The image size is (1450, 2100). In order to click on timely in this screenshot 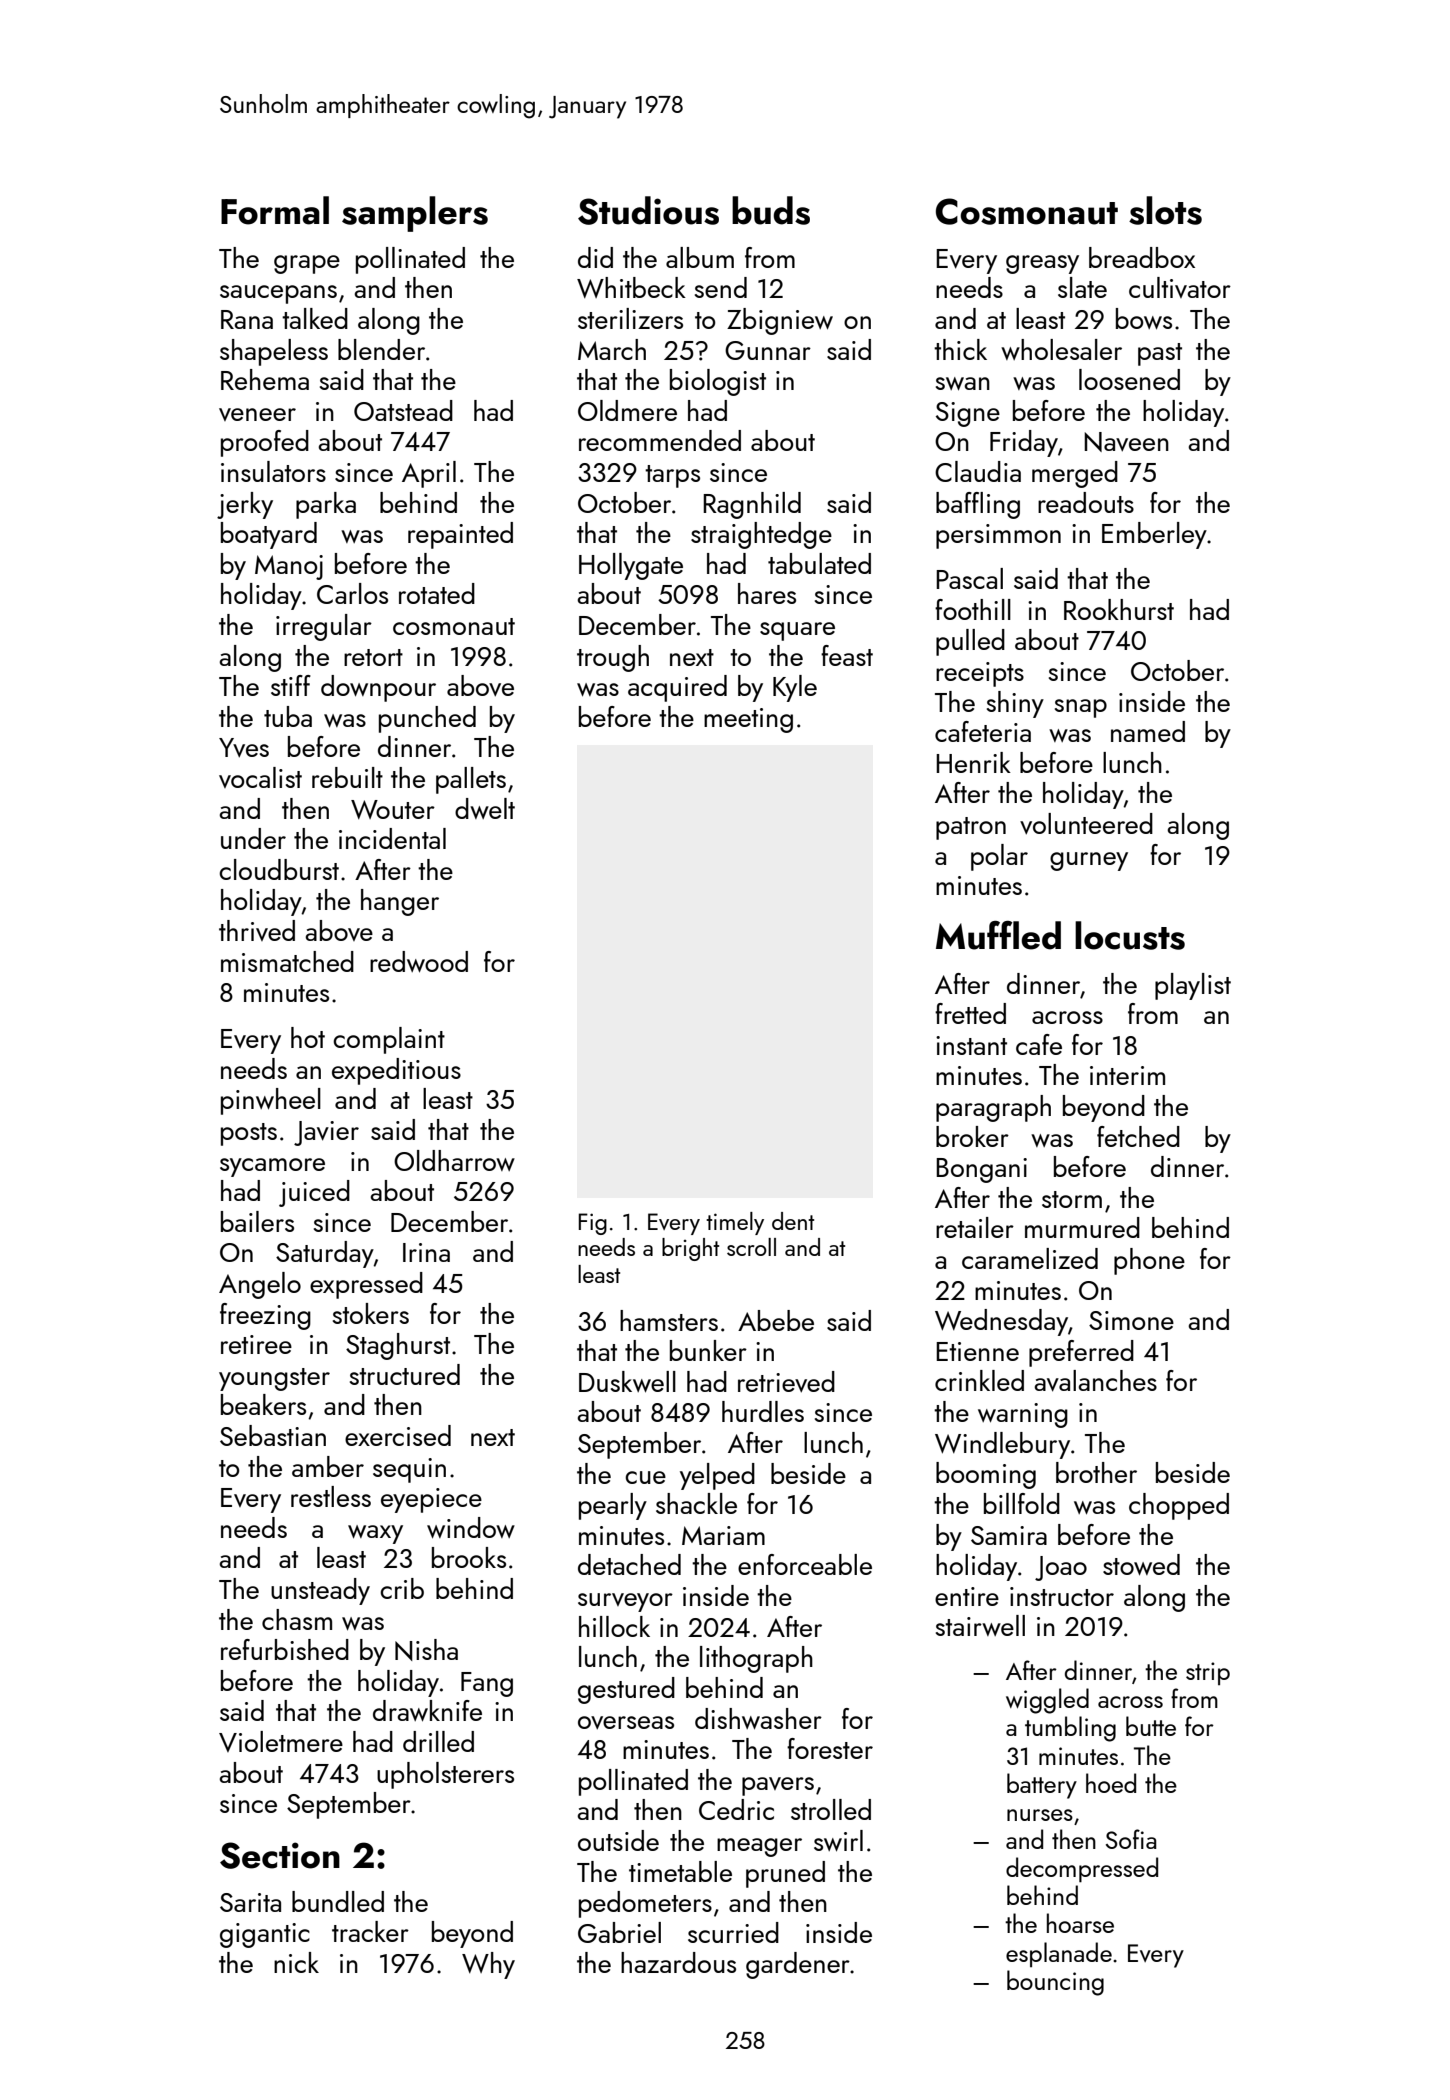, I will do `click(735, 1223)`.
